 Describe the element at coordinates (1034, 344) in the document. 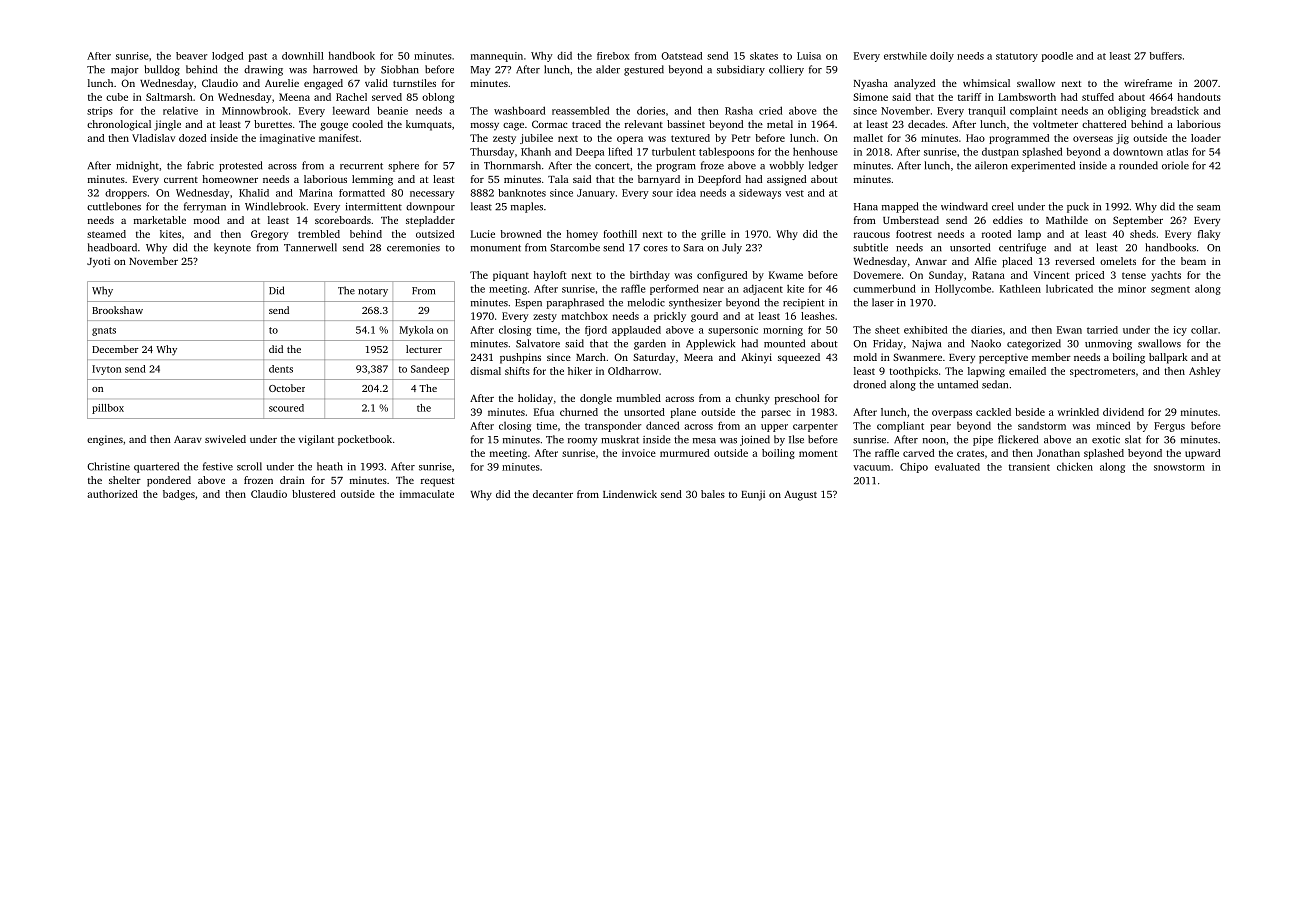

I see `categorized` at that location.
